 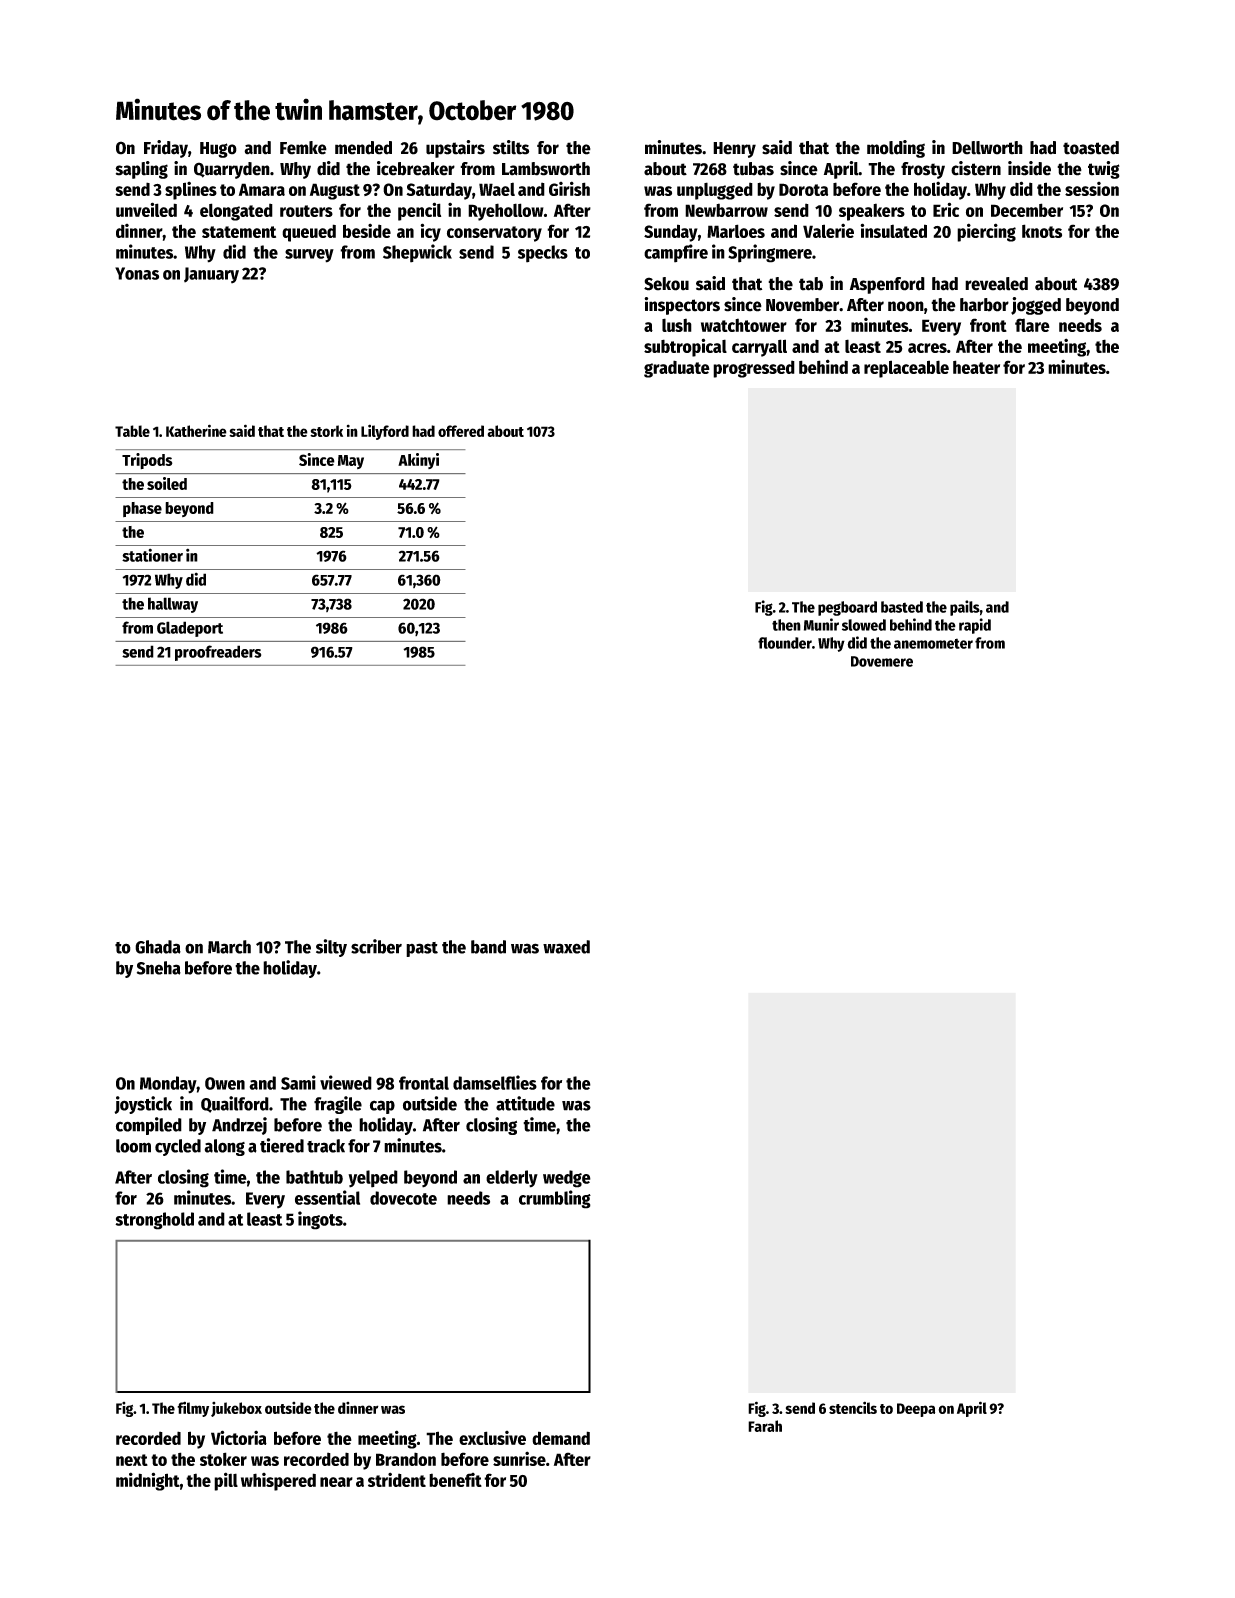 I want to click on campfire, so click(x=676, y=253).
